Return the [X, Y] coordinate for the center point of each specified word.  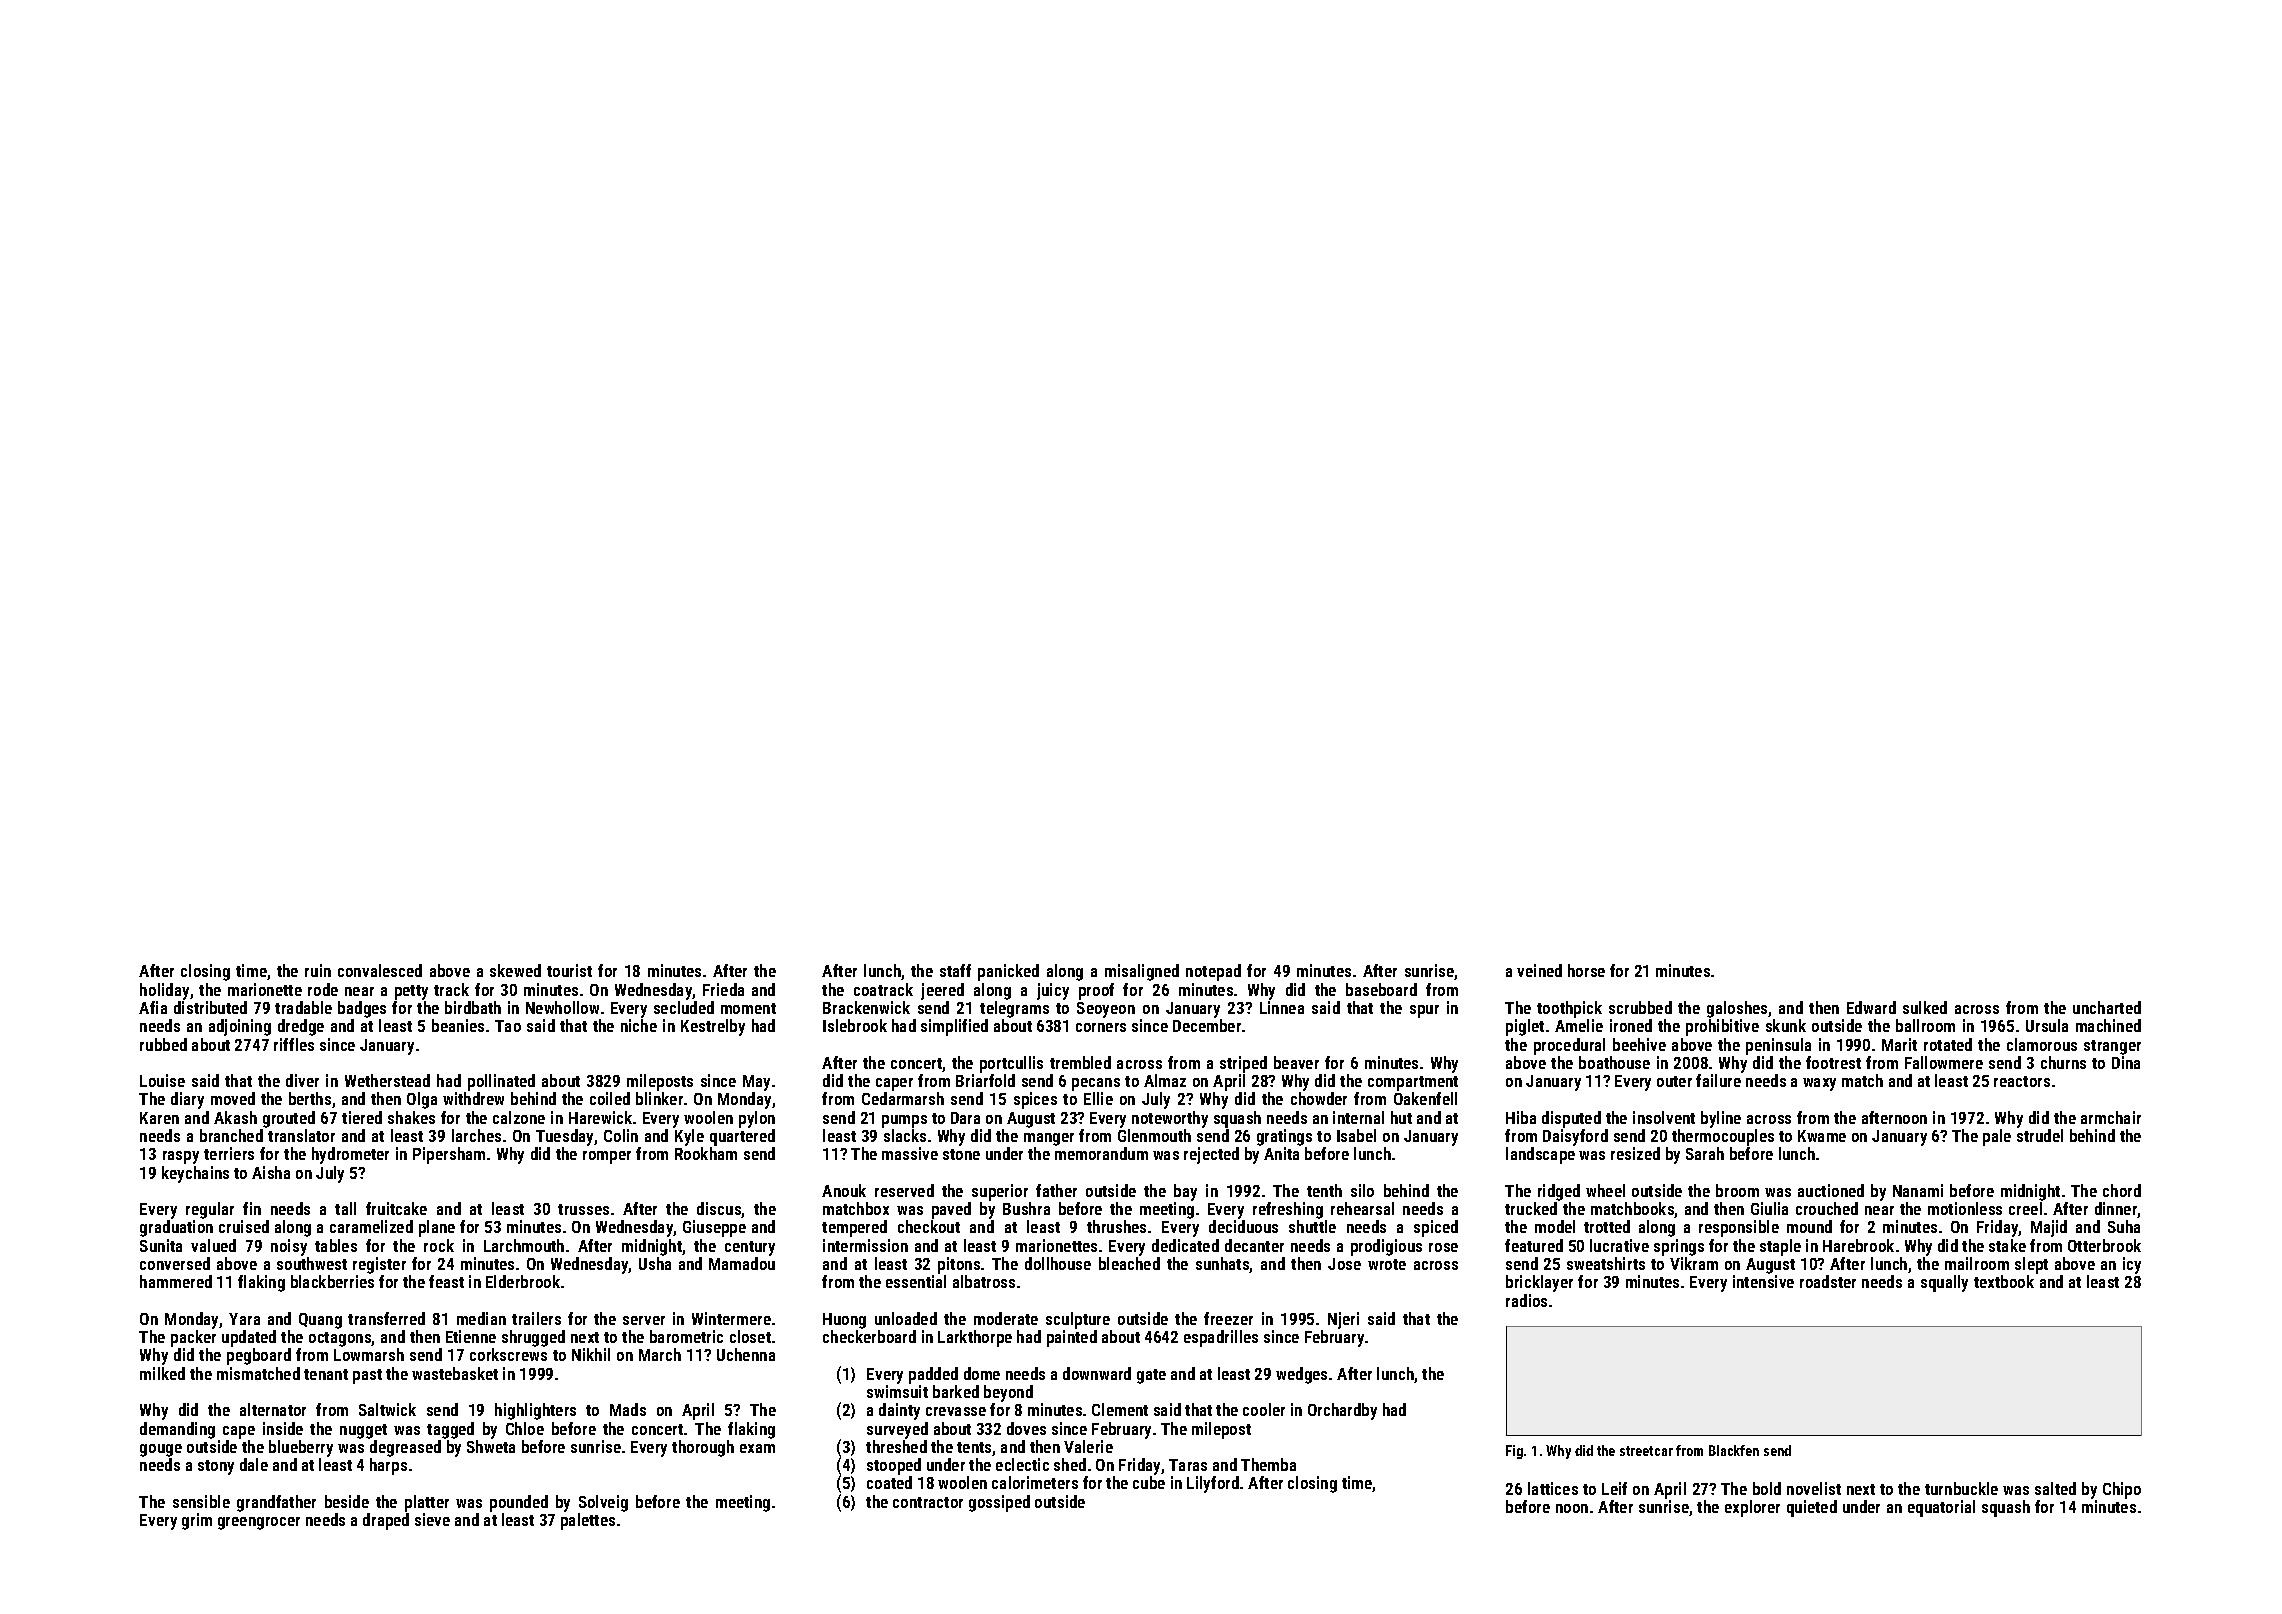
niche [639, 1025]
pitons [959, 1265]
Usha [655, 1263]
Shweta [491, 1446]
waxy [1819, 1084]
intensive [1763, 1281]
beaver [1296, 1062]
